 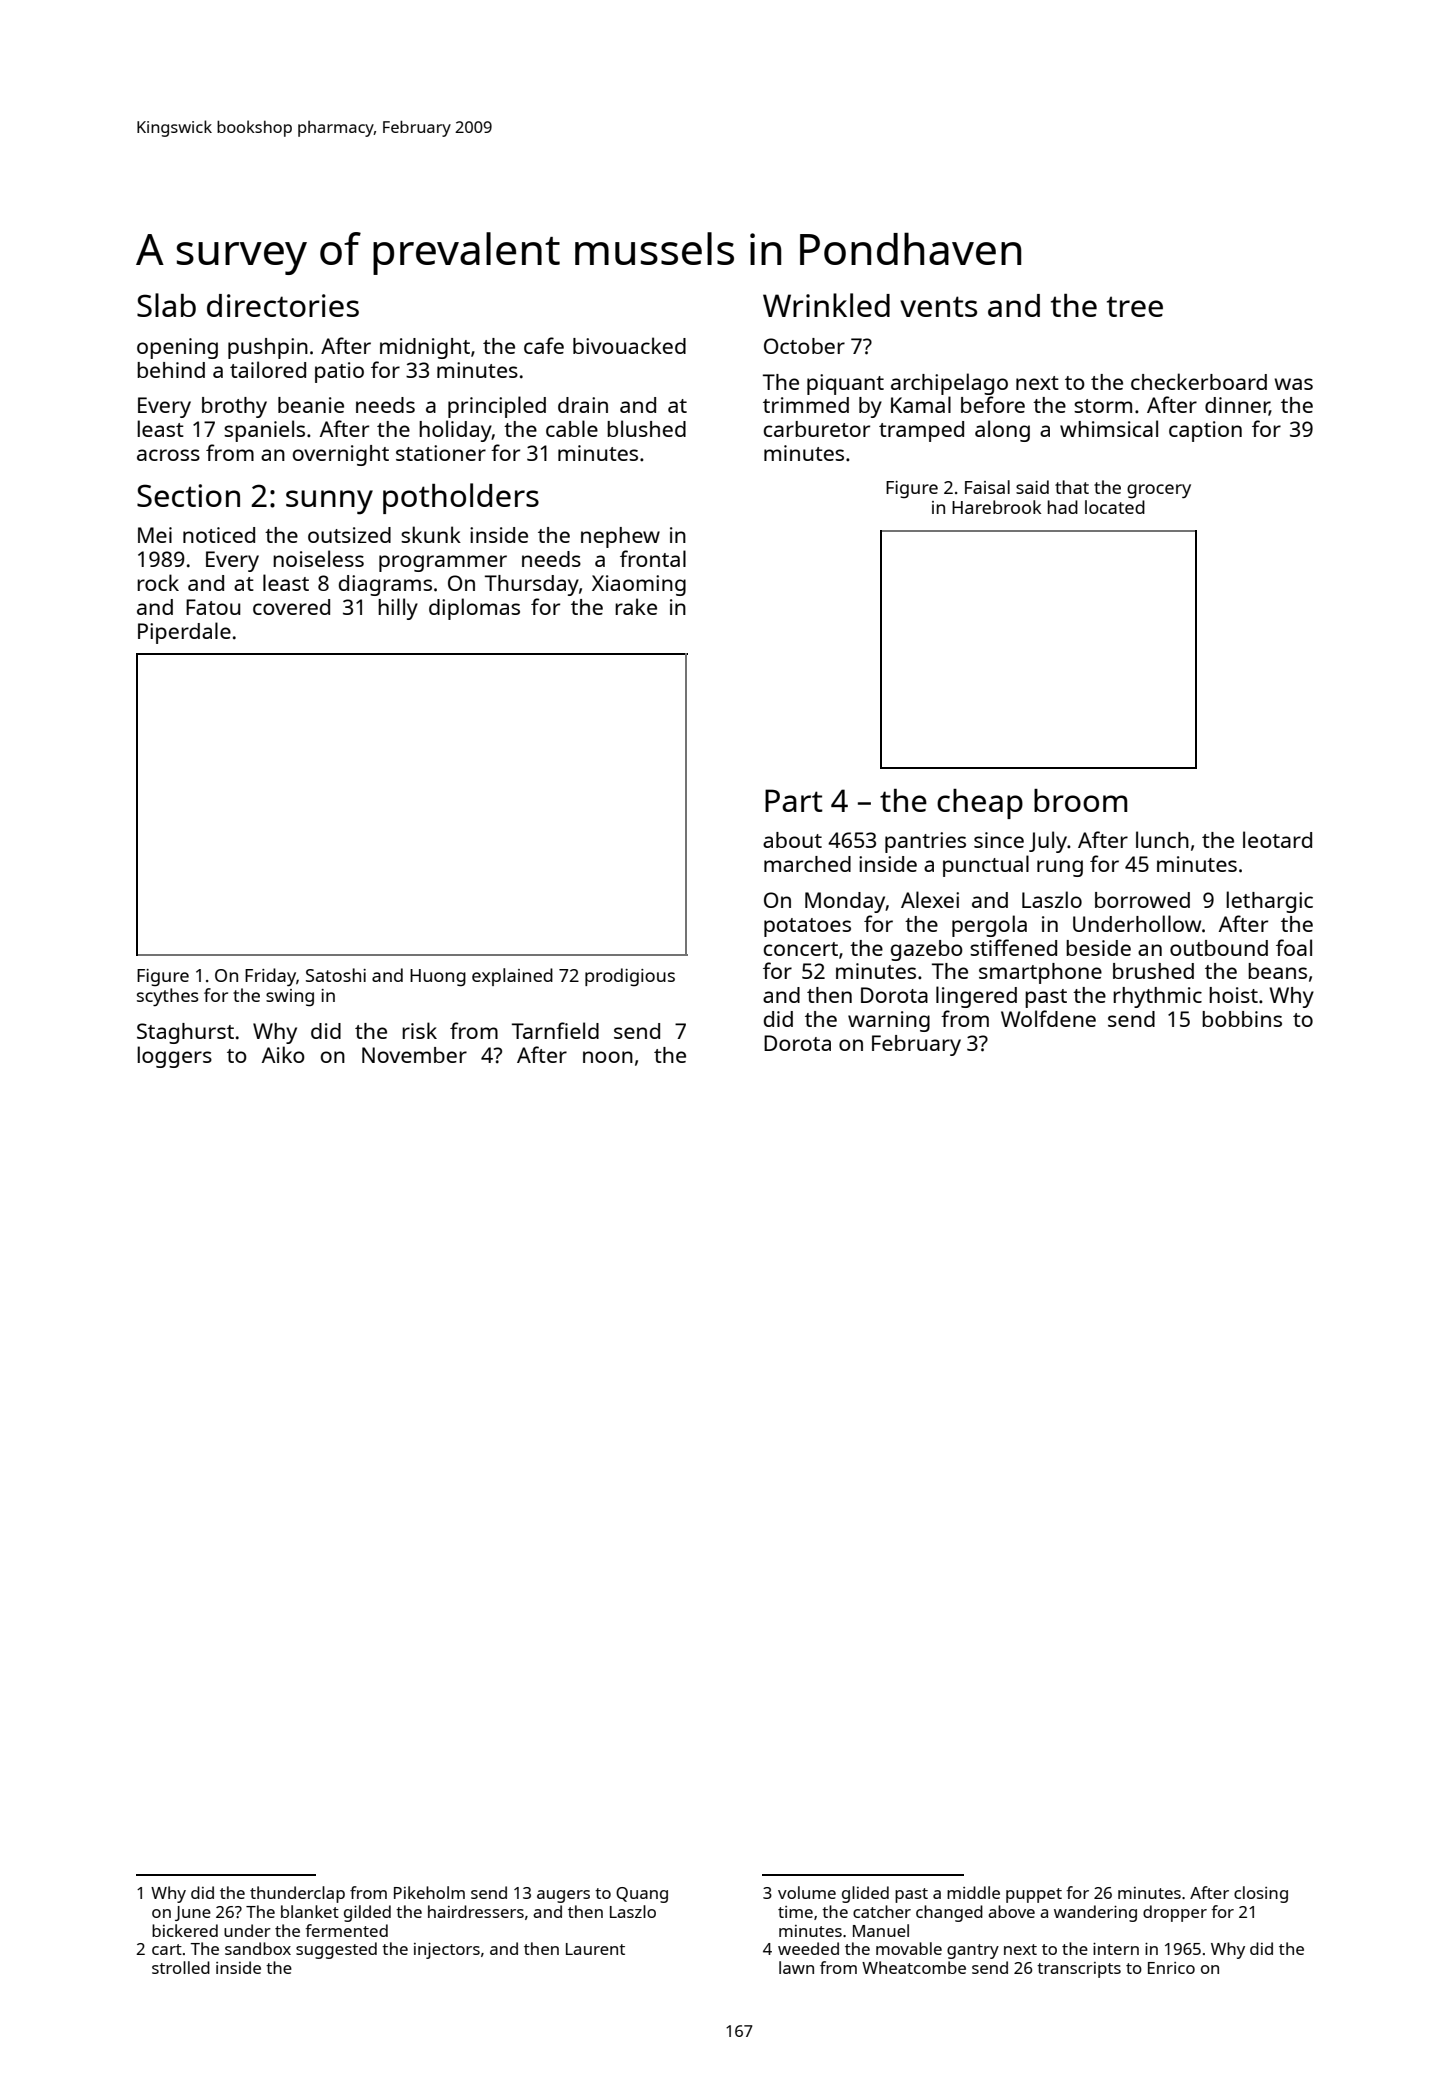 I want to click on Huong, so click(x=438, y=977).
